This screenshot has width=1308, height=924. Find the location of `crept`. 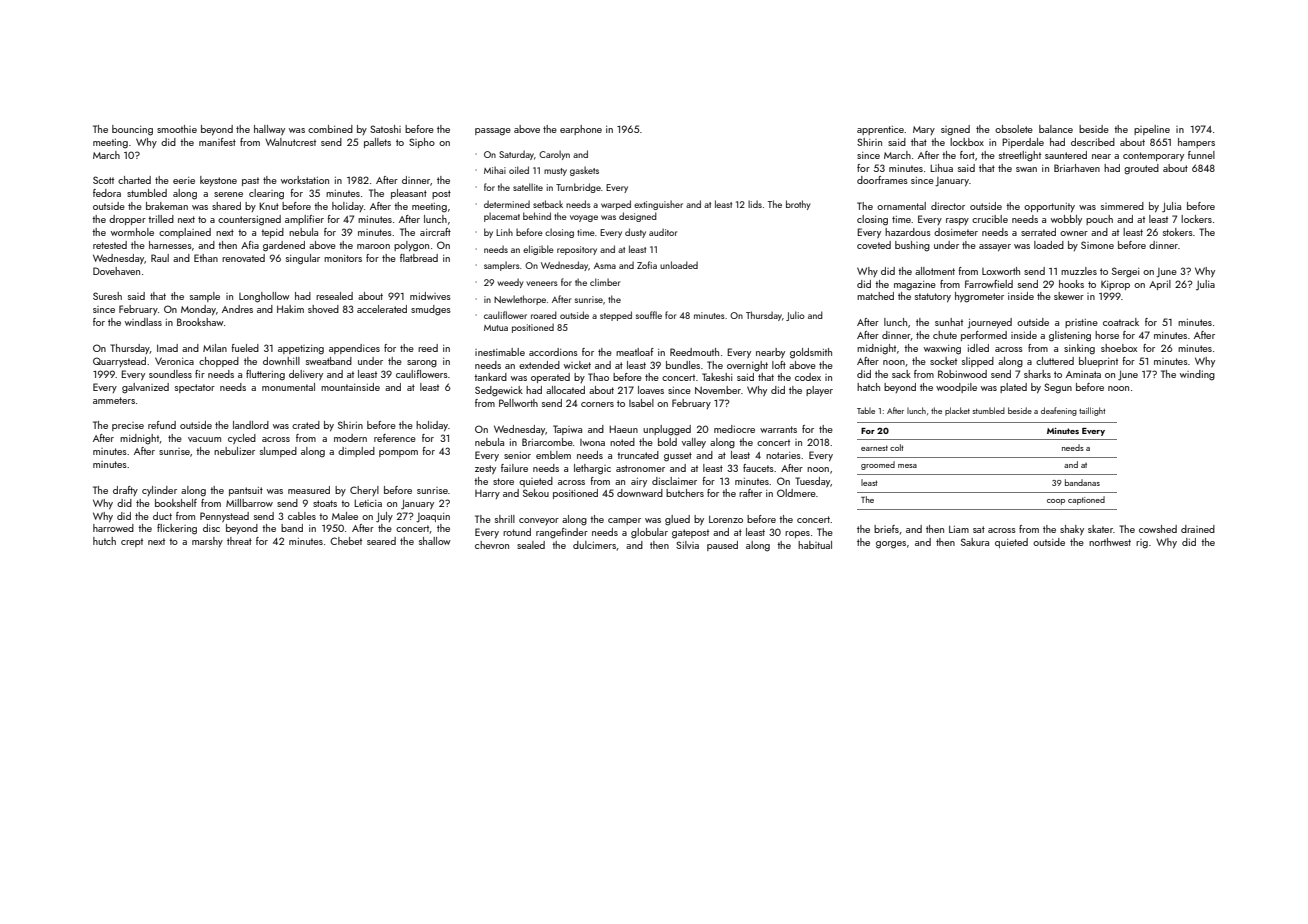

crept is located at coordinates (132, 542).
